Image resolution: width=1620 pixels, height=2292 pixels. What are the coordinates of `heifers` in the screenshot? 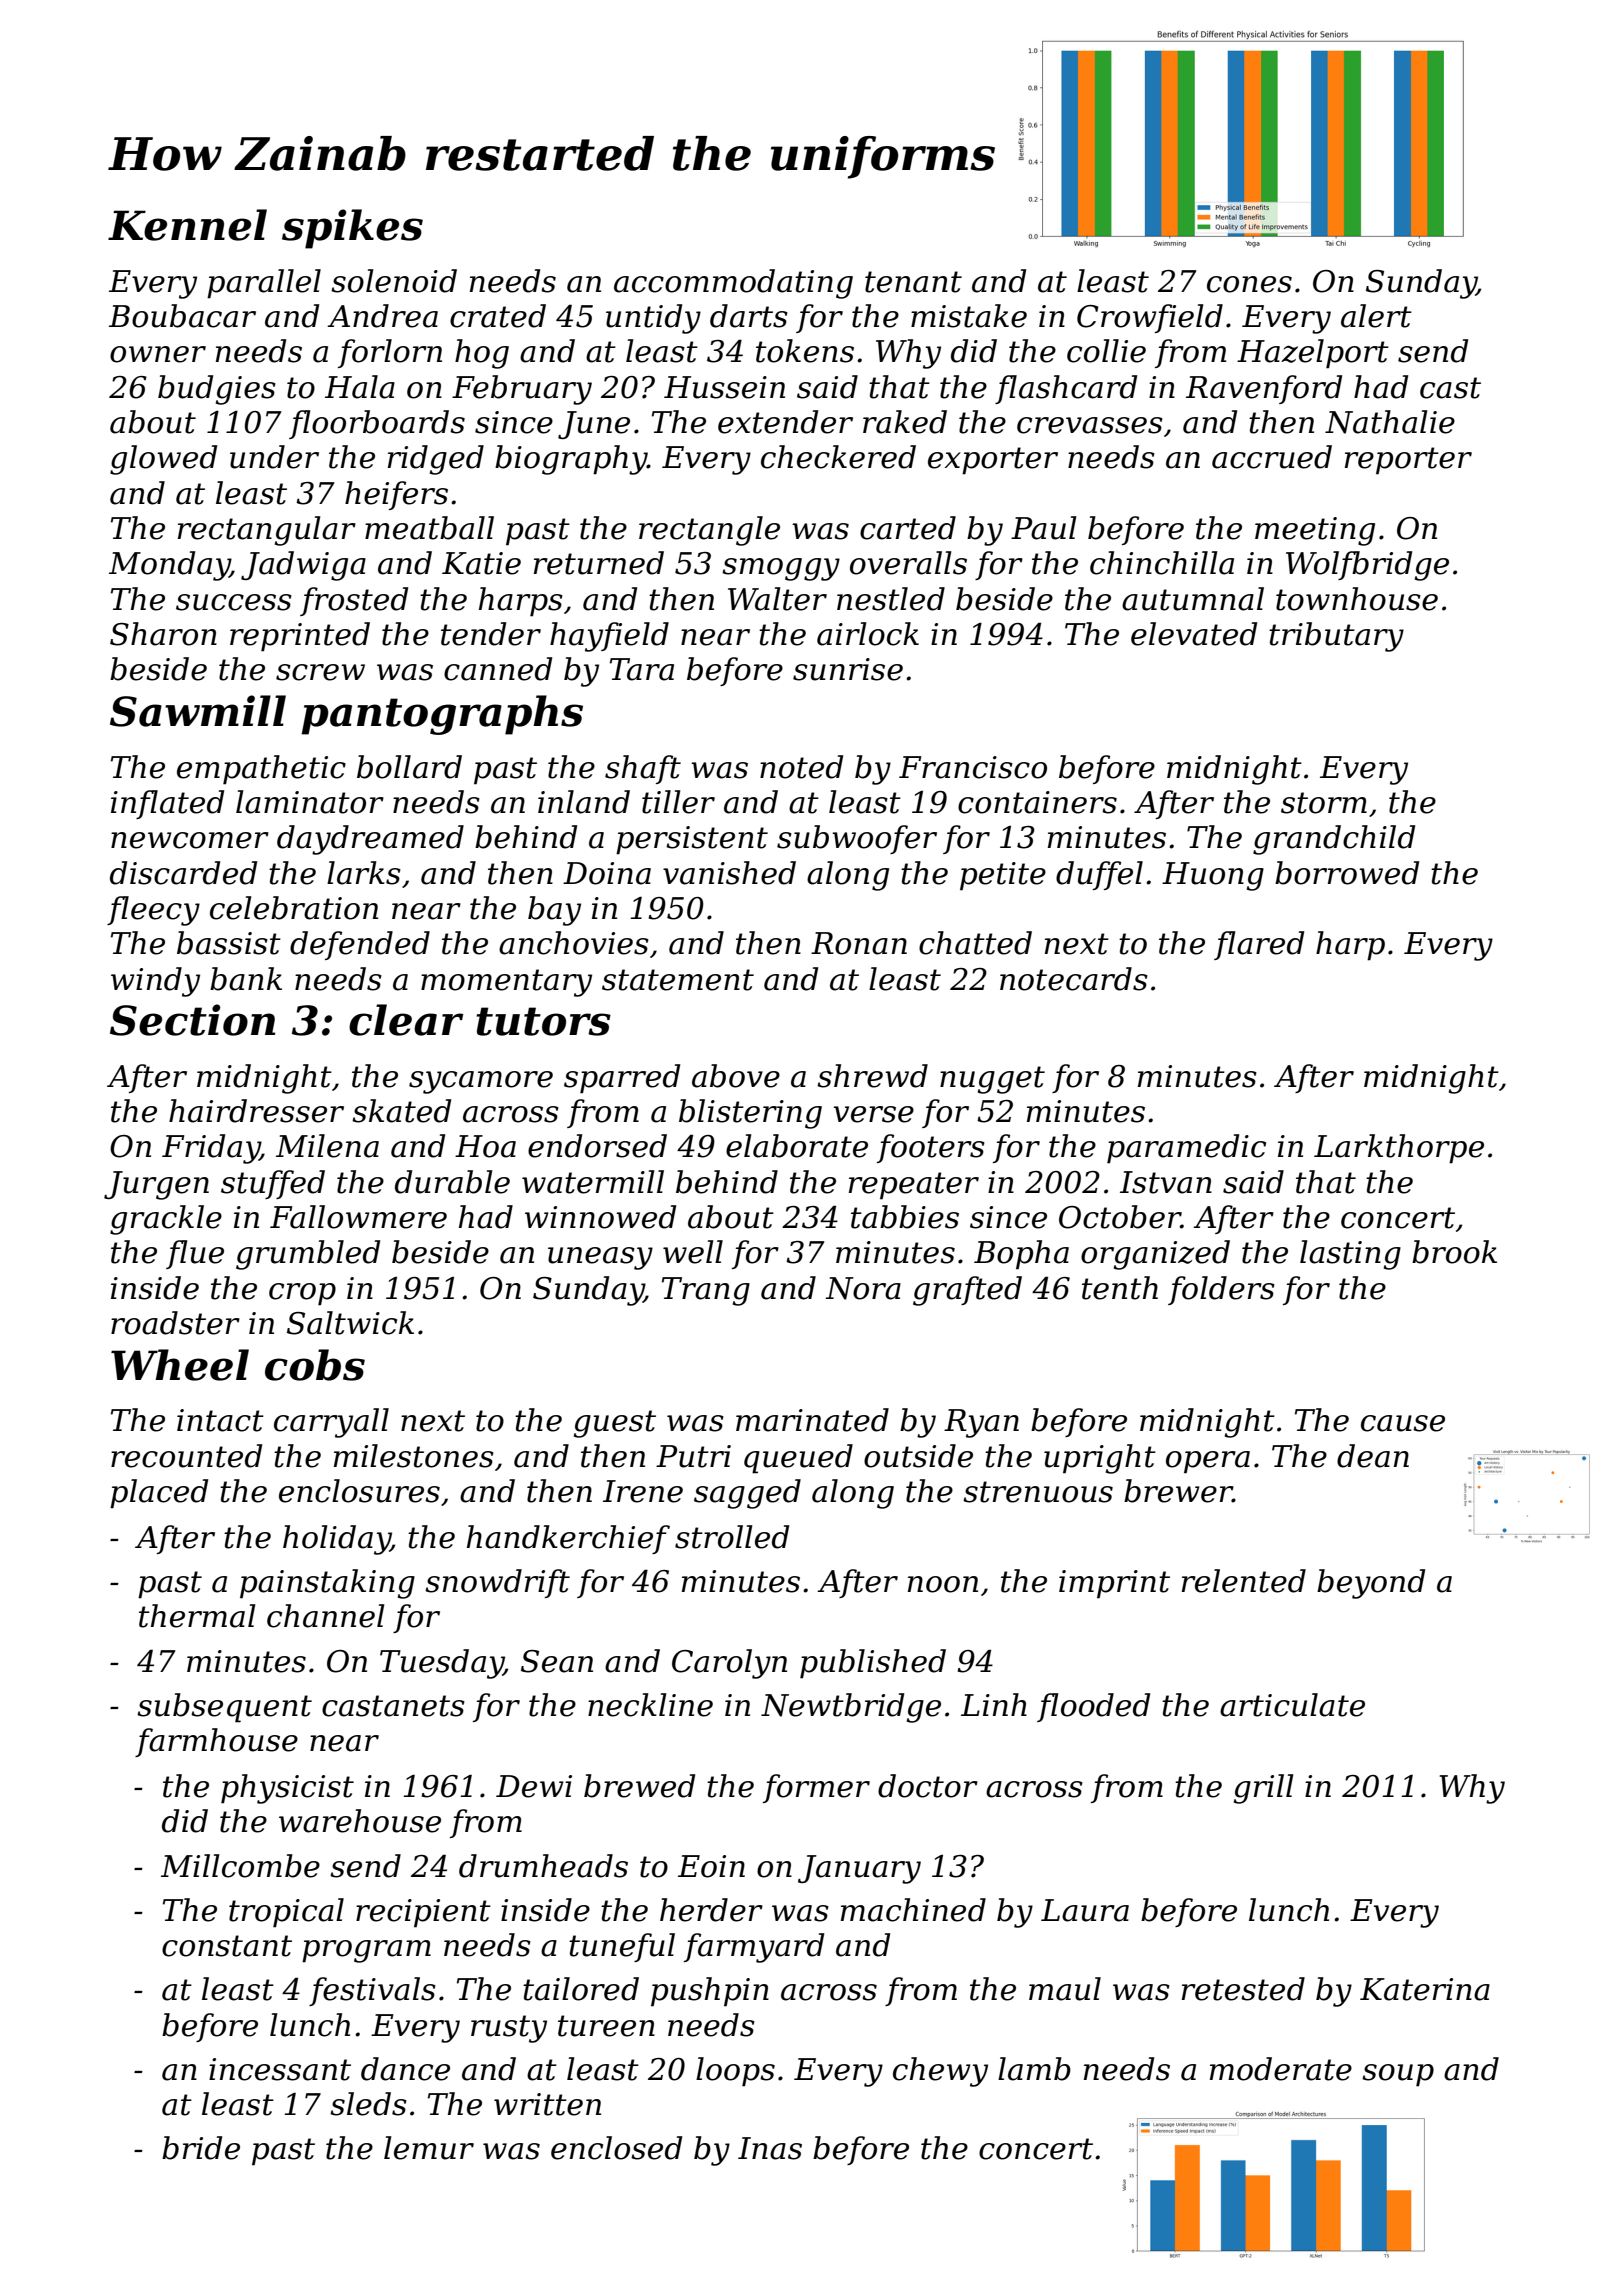 It's located at (396, 495).
